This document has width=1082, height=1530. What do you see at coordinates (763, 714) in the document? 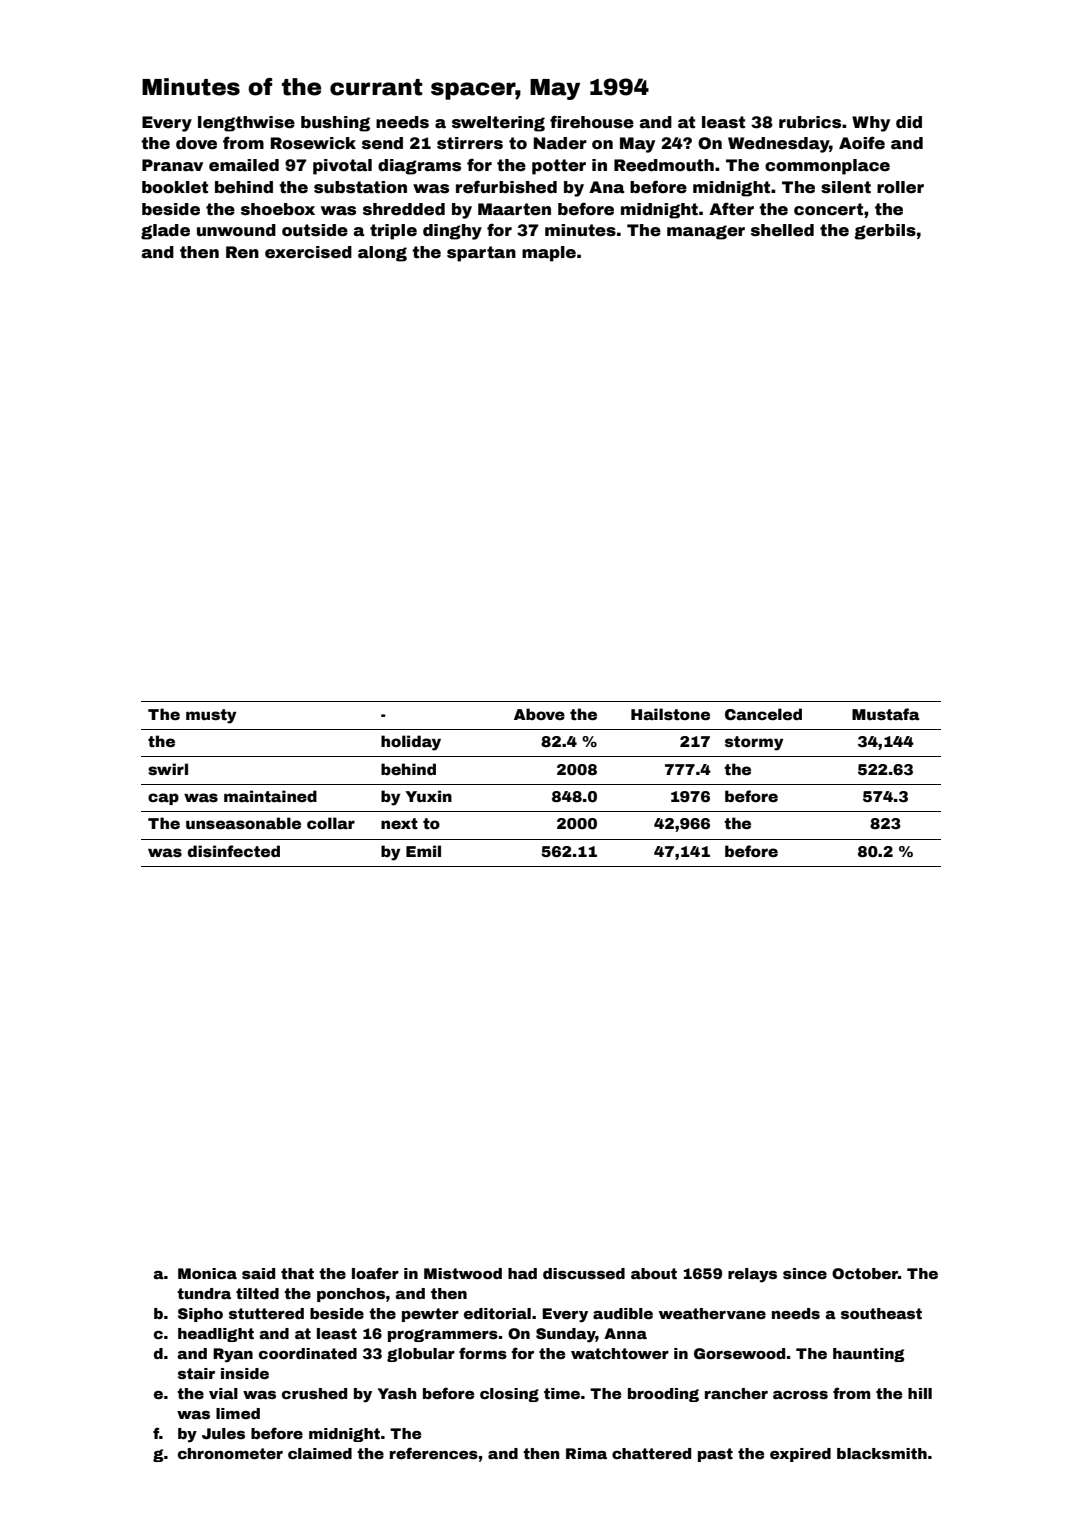
I see `Canceled` at bounding box center [763, 714].
